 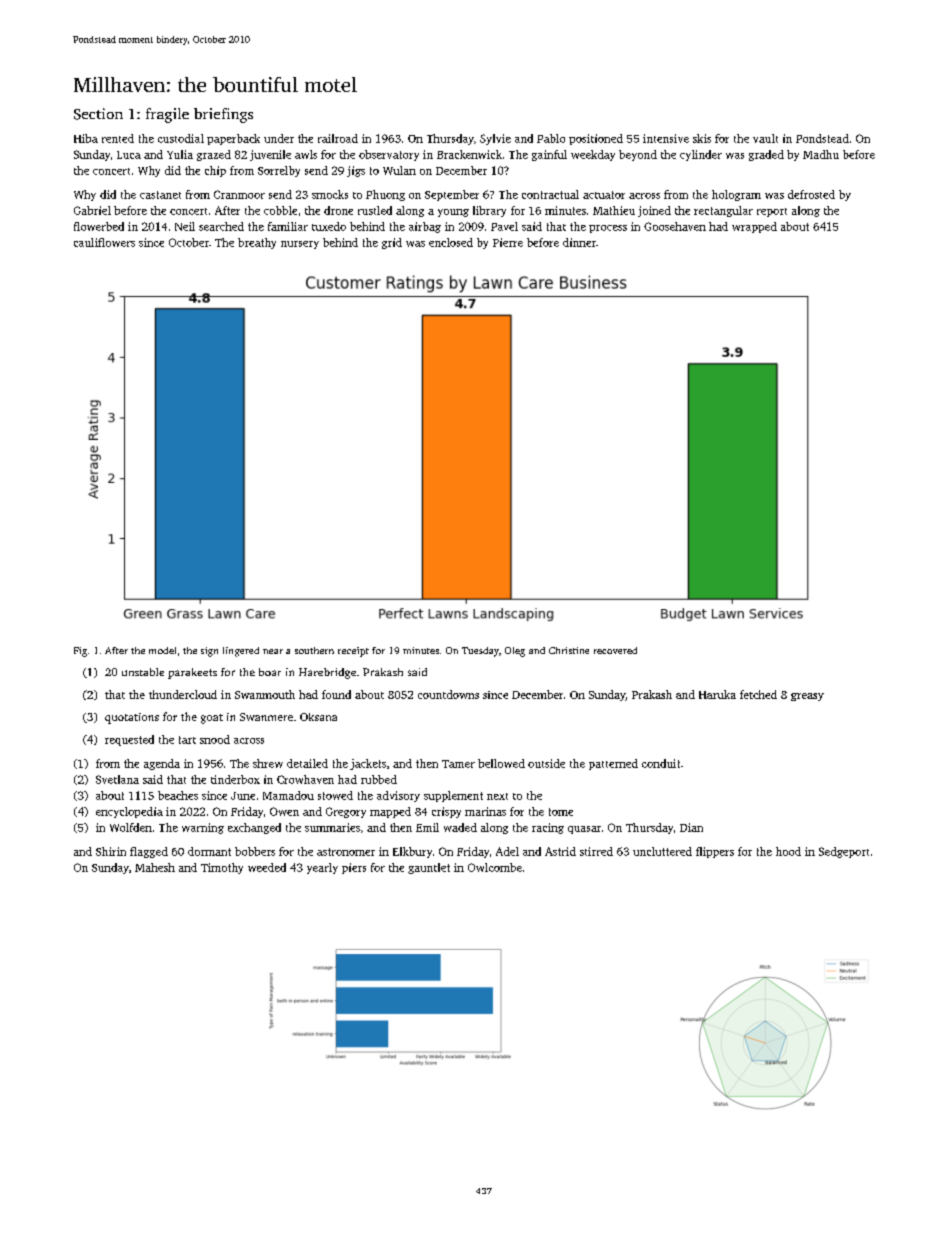 I want to click on nursery, so click(x=300, y=245).
